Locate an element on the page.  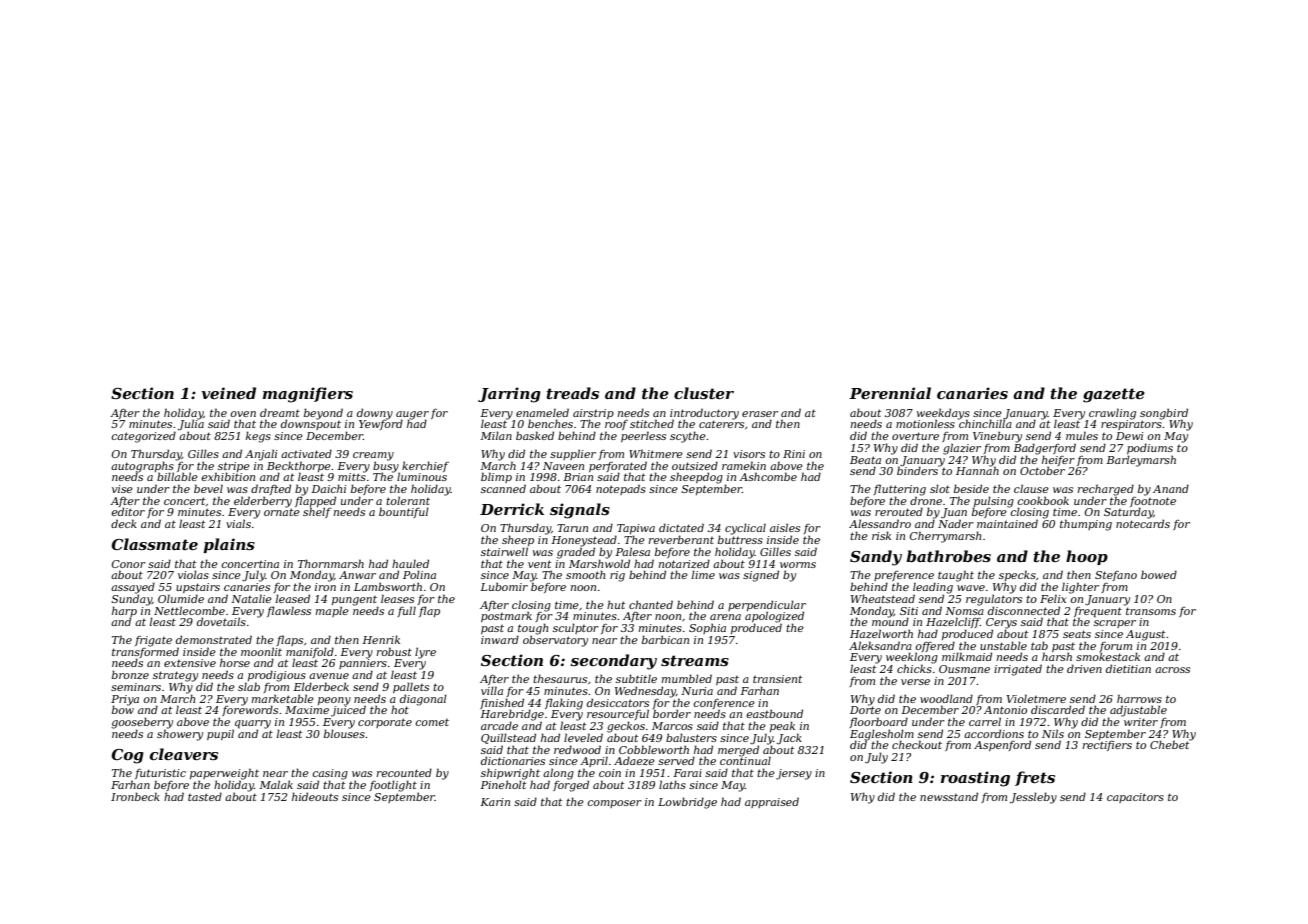
mitts is located at coordinates (352, 477).
